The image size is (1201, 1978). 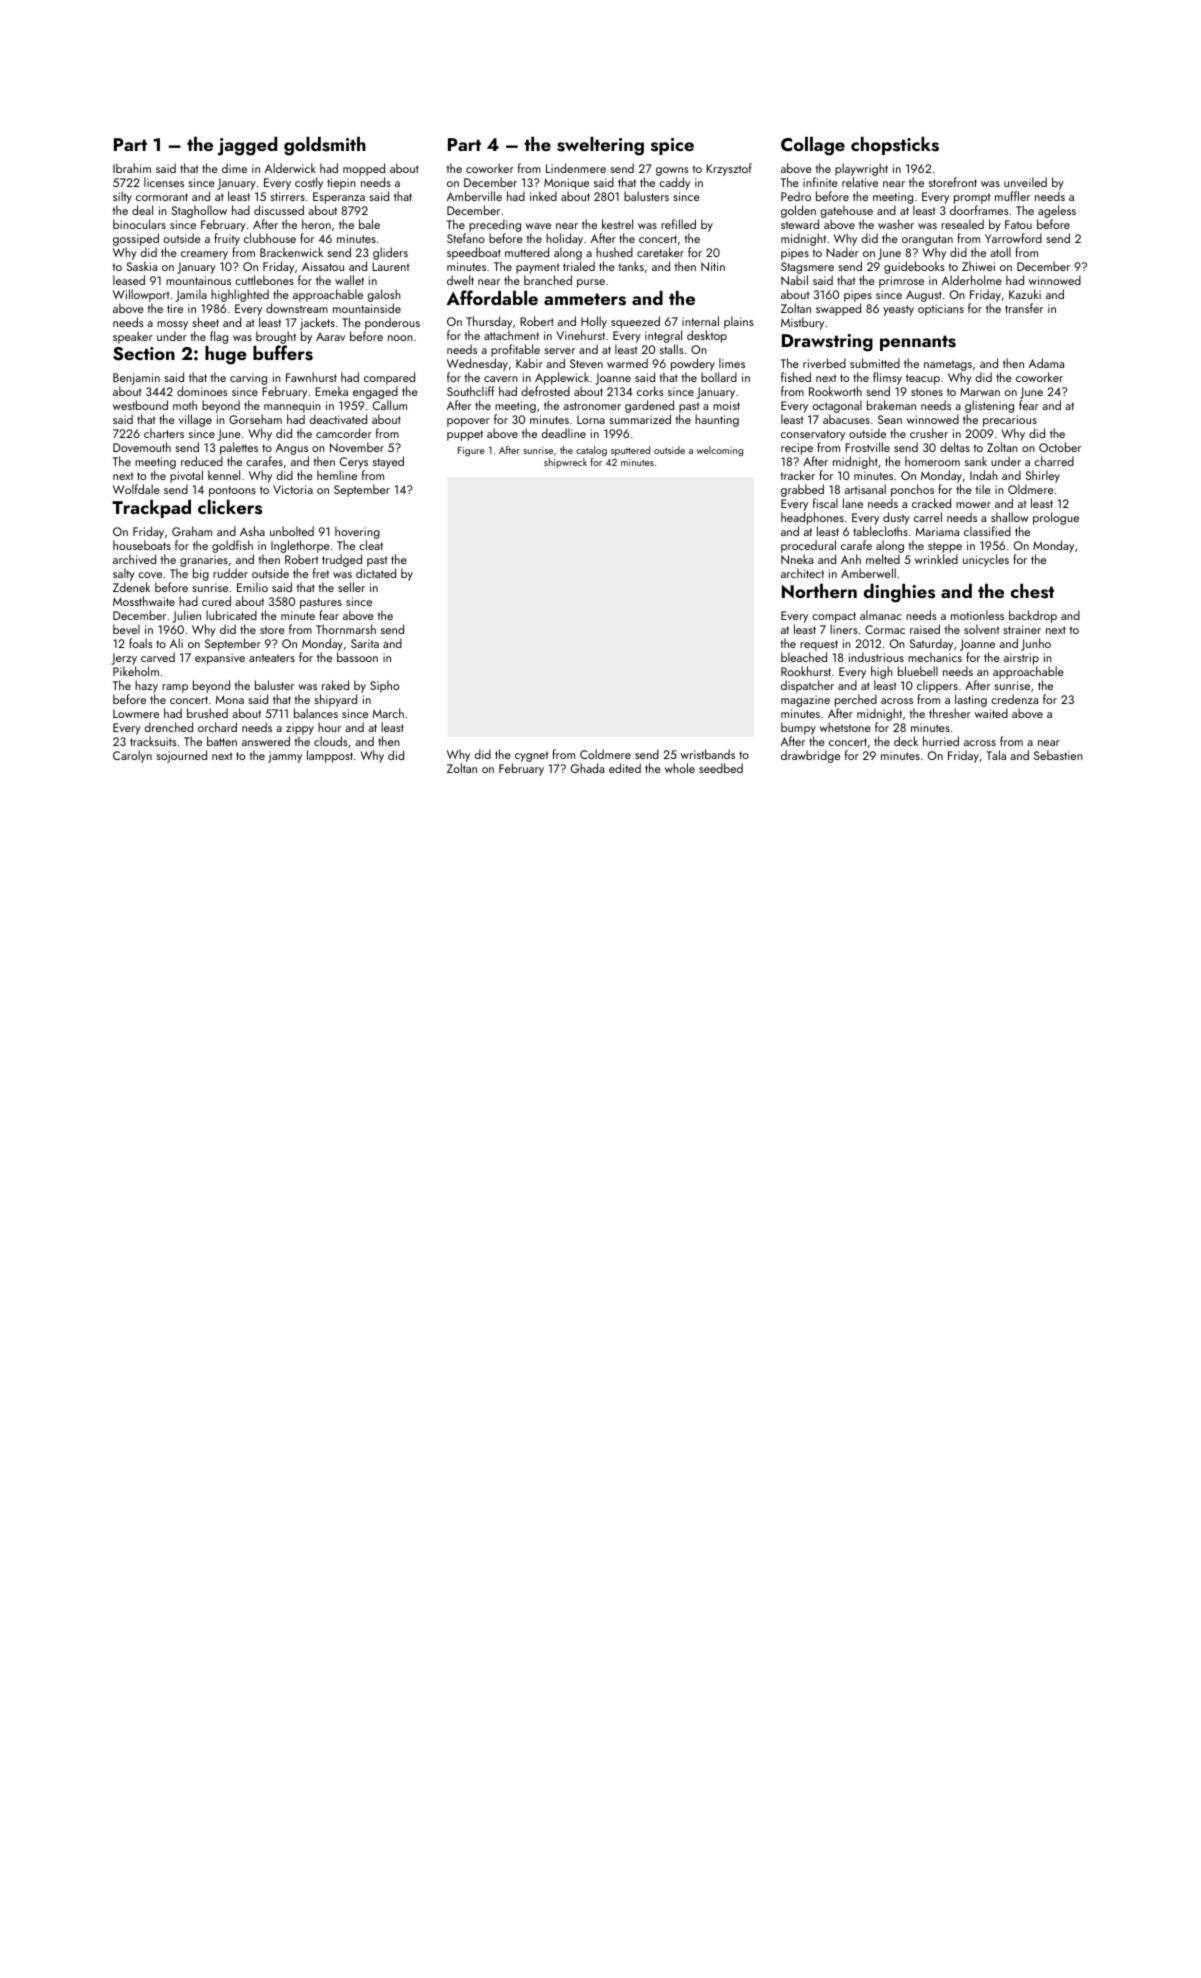 What do you see at coordinates (325, 146) in the screenshot?
I see `goldsmith` at bounding box center [325, 146].
